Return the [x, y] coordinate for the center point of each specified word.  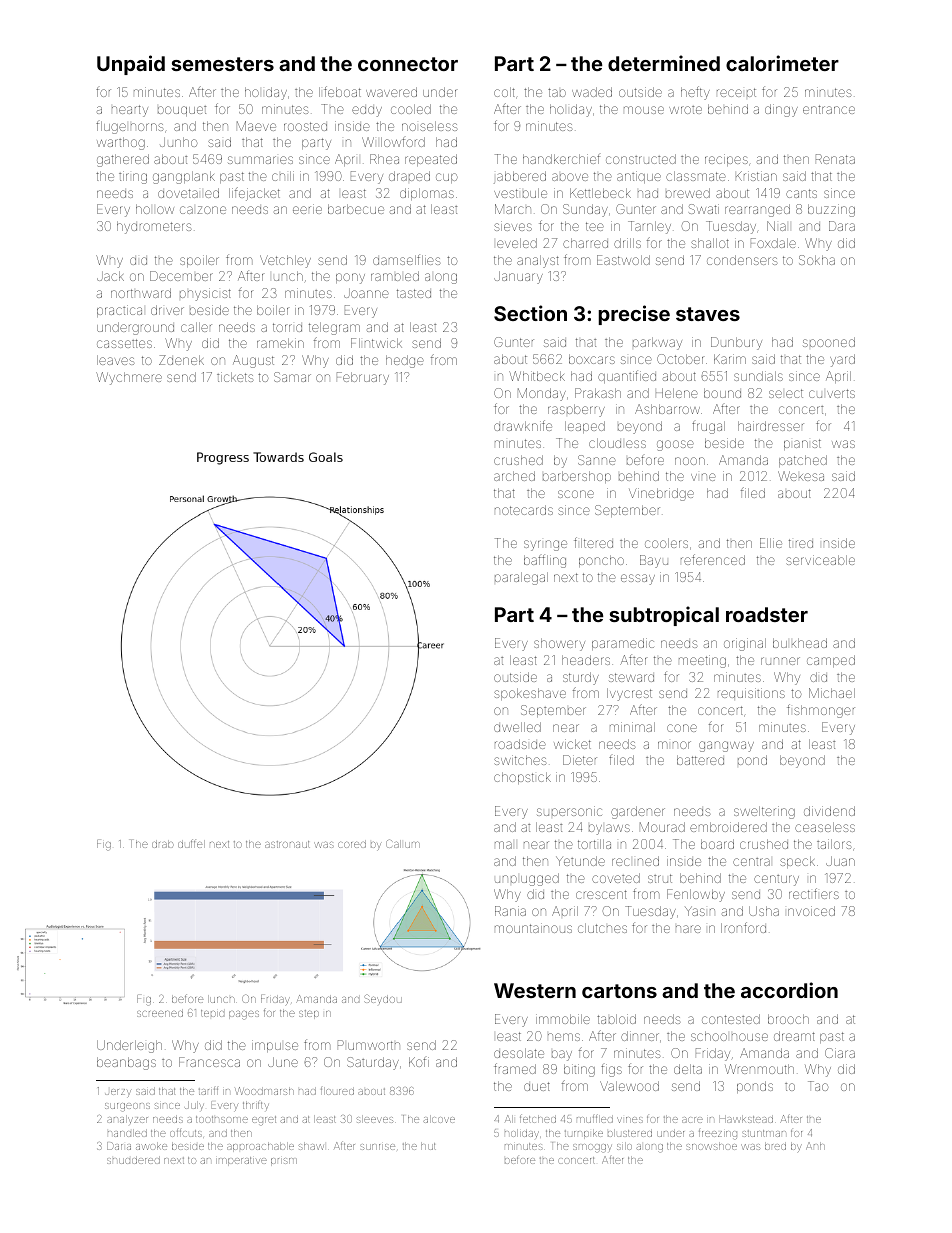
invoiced [811, 911]
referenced [713, 559]
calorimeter [782, 63]
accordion [789, 990]
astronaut [287, 844]
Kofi [419, 1062]
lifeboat [340, 91]
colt [504, 92]
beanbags [126, 1063]
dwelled [517, 727]
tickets [235, 377]
